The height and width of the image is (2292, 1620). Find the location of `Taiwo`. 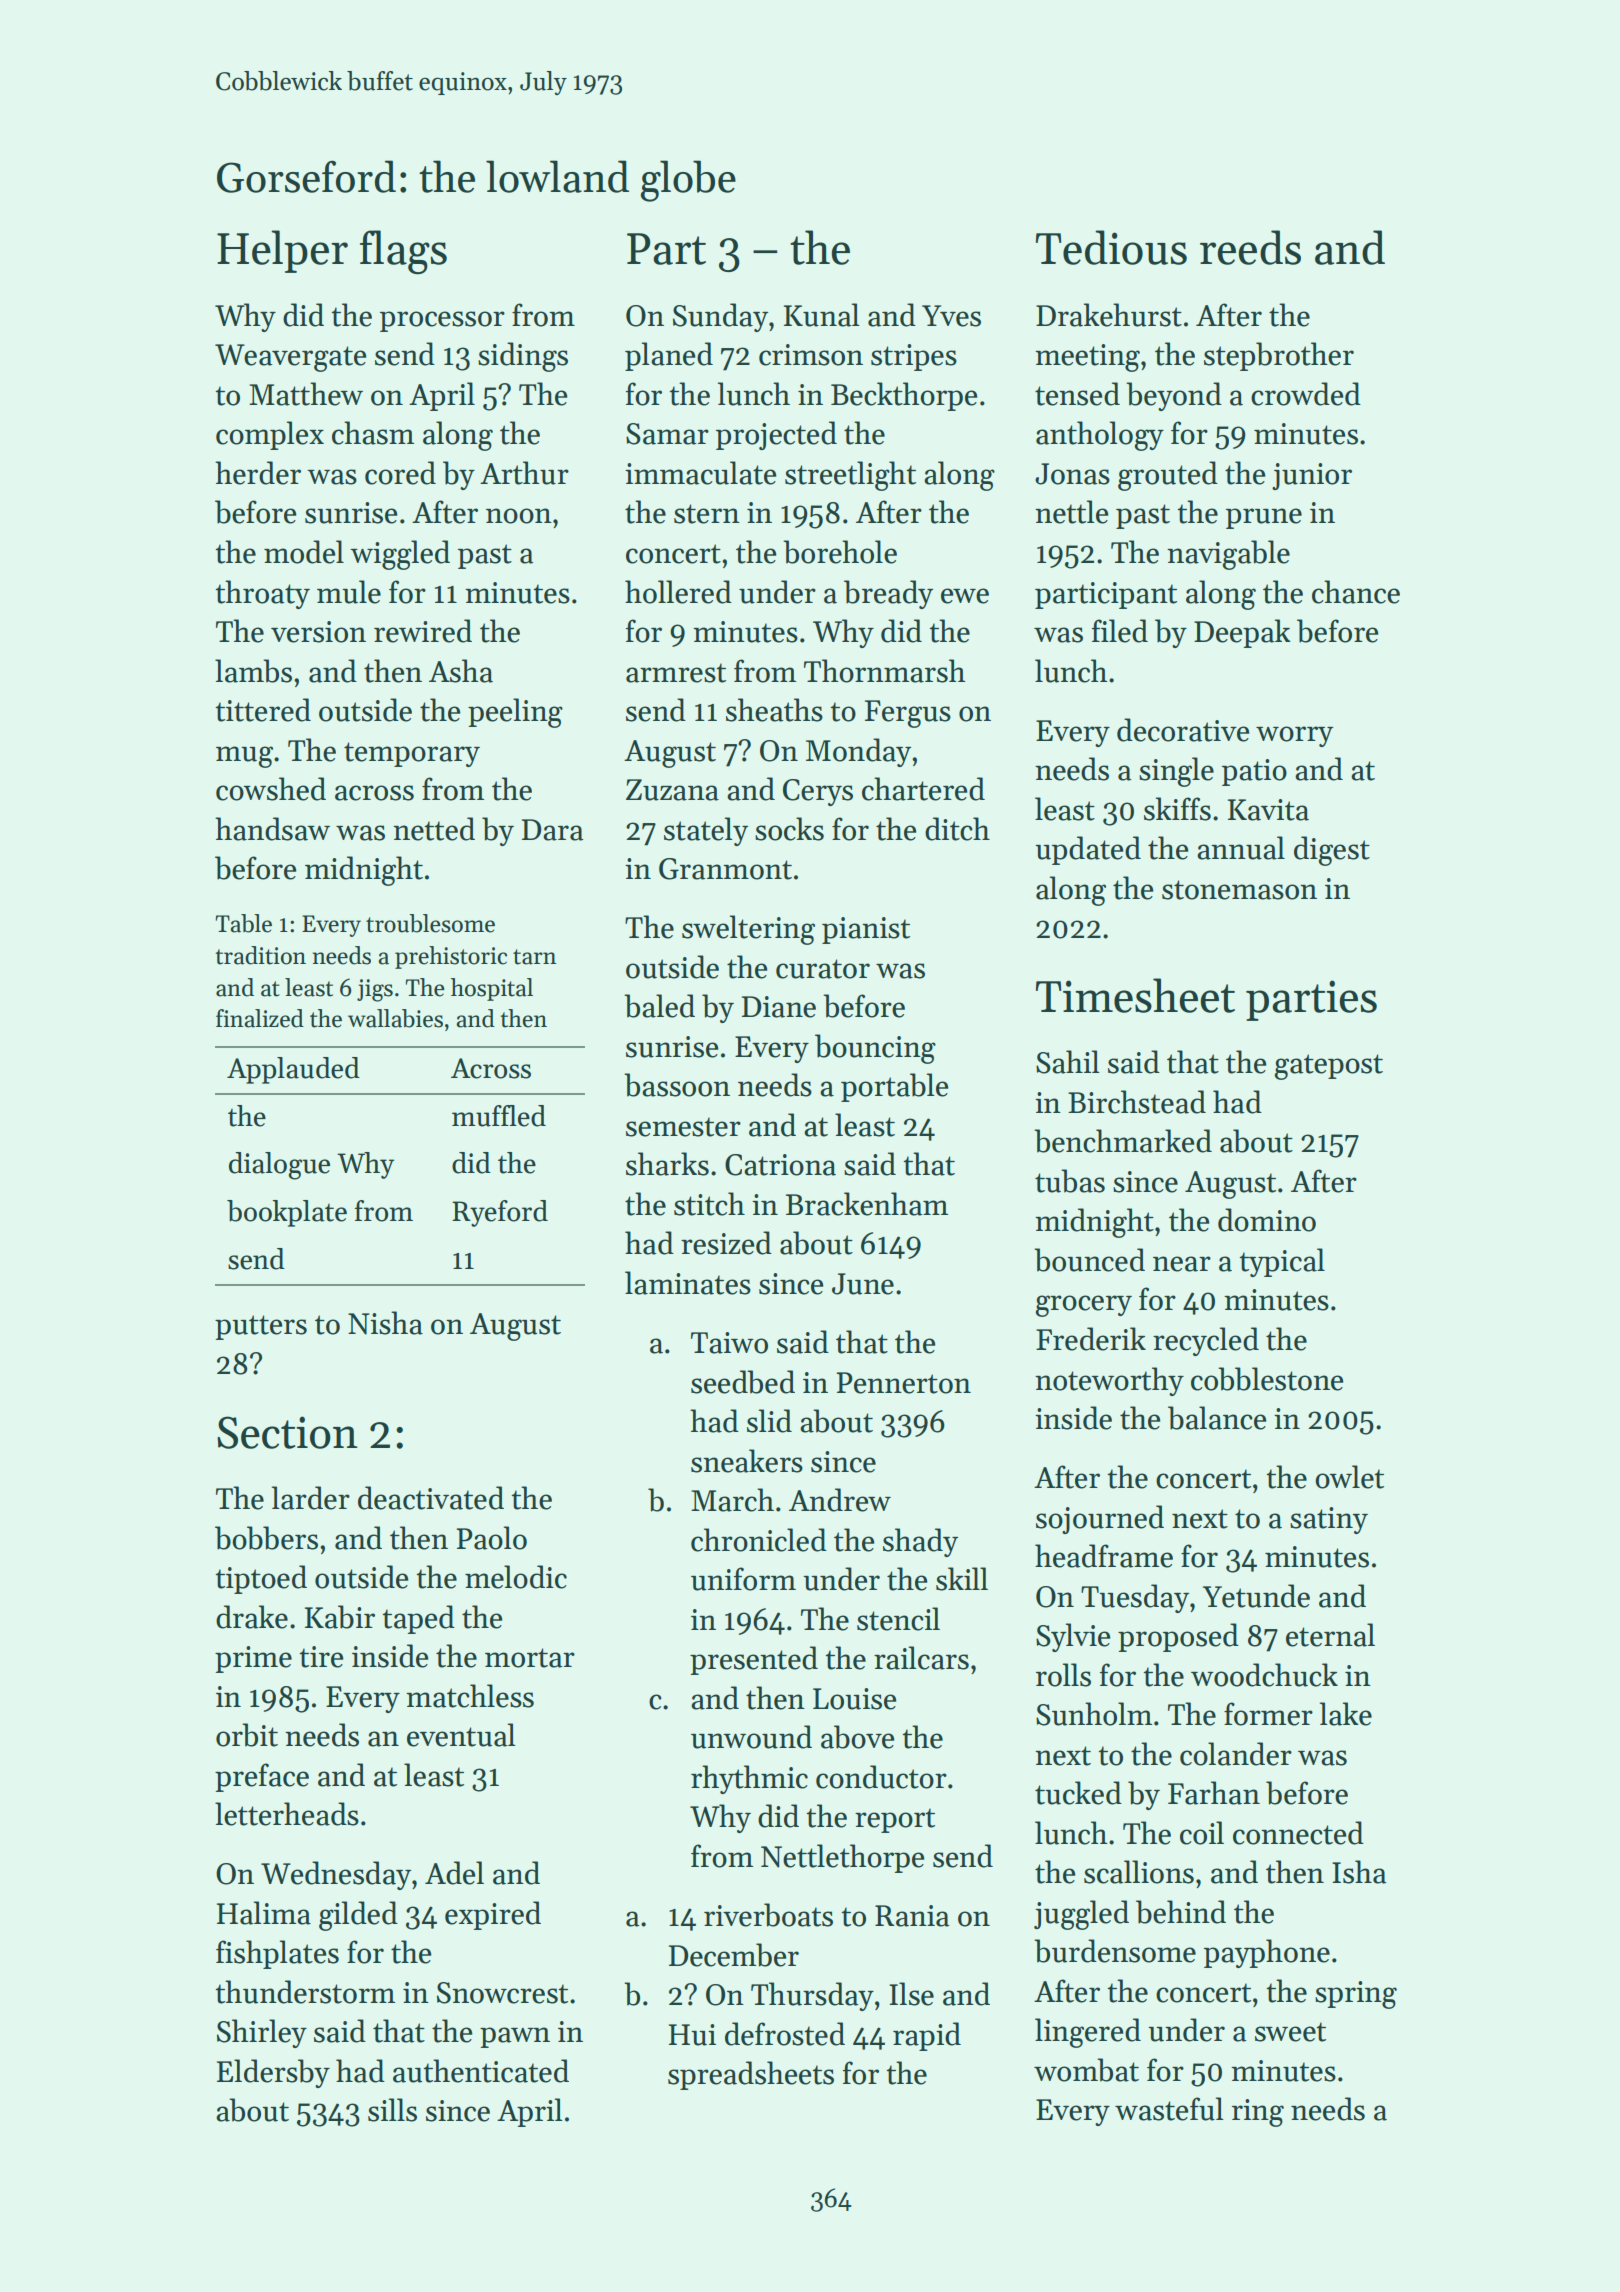

Taiwo is located at coordinates (729, 1343).
